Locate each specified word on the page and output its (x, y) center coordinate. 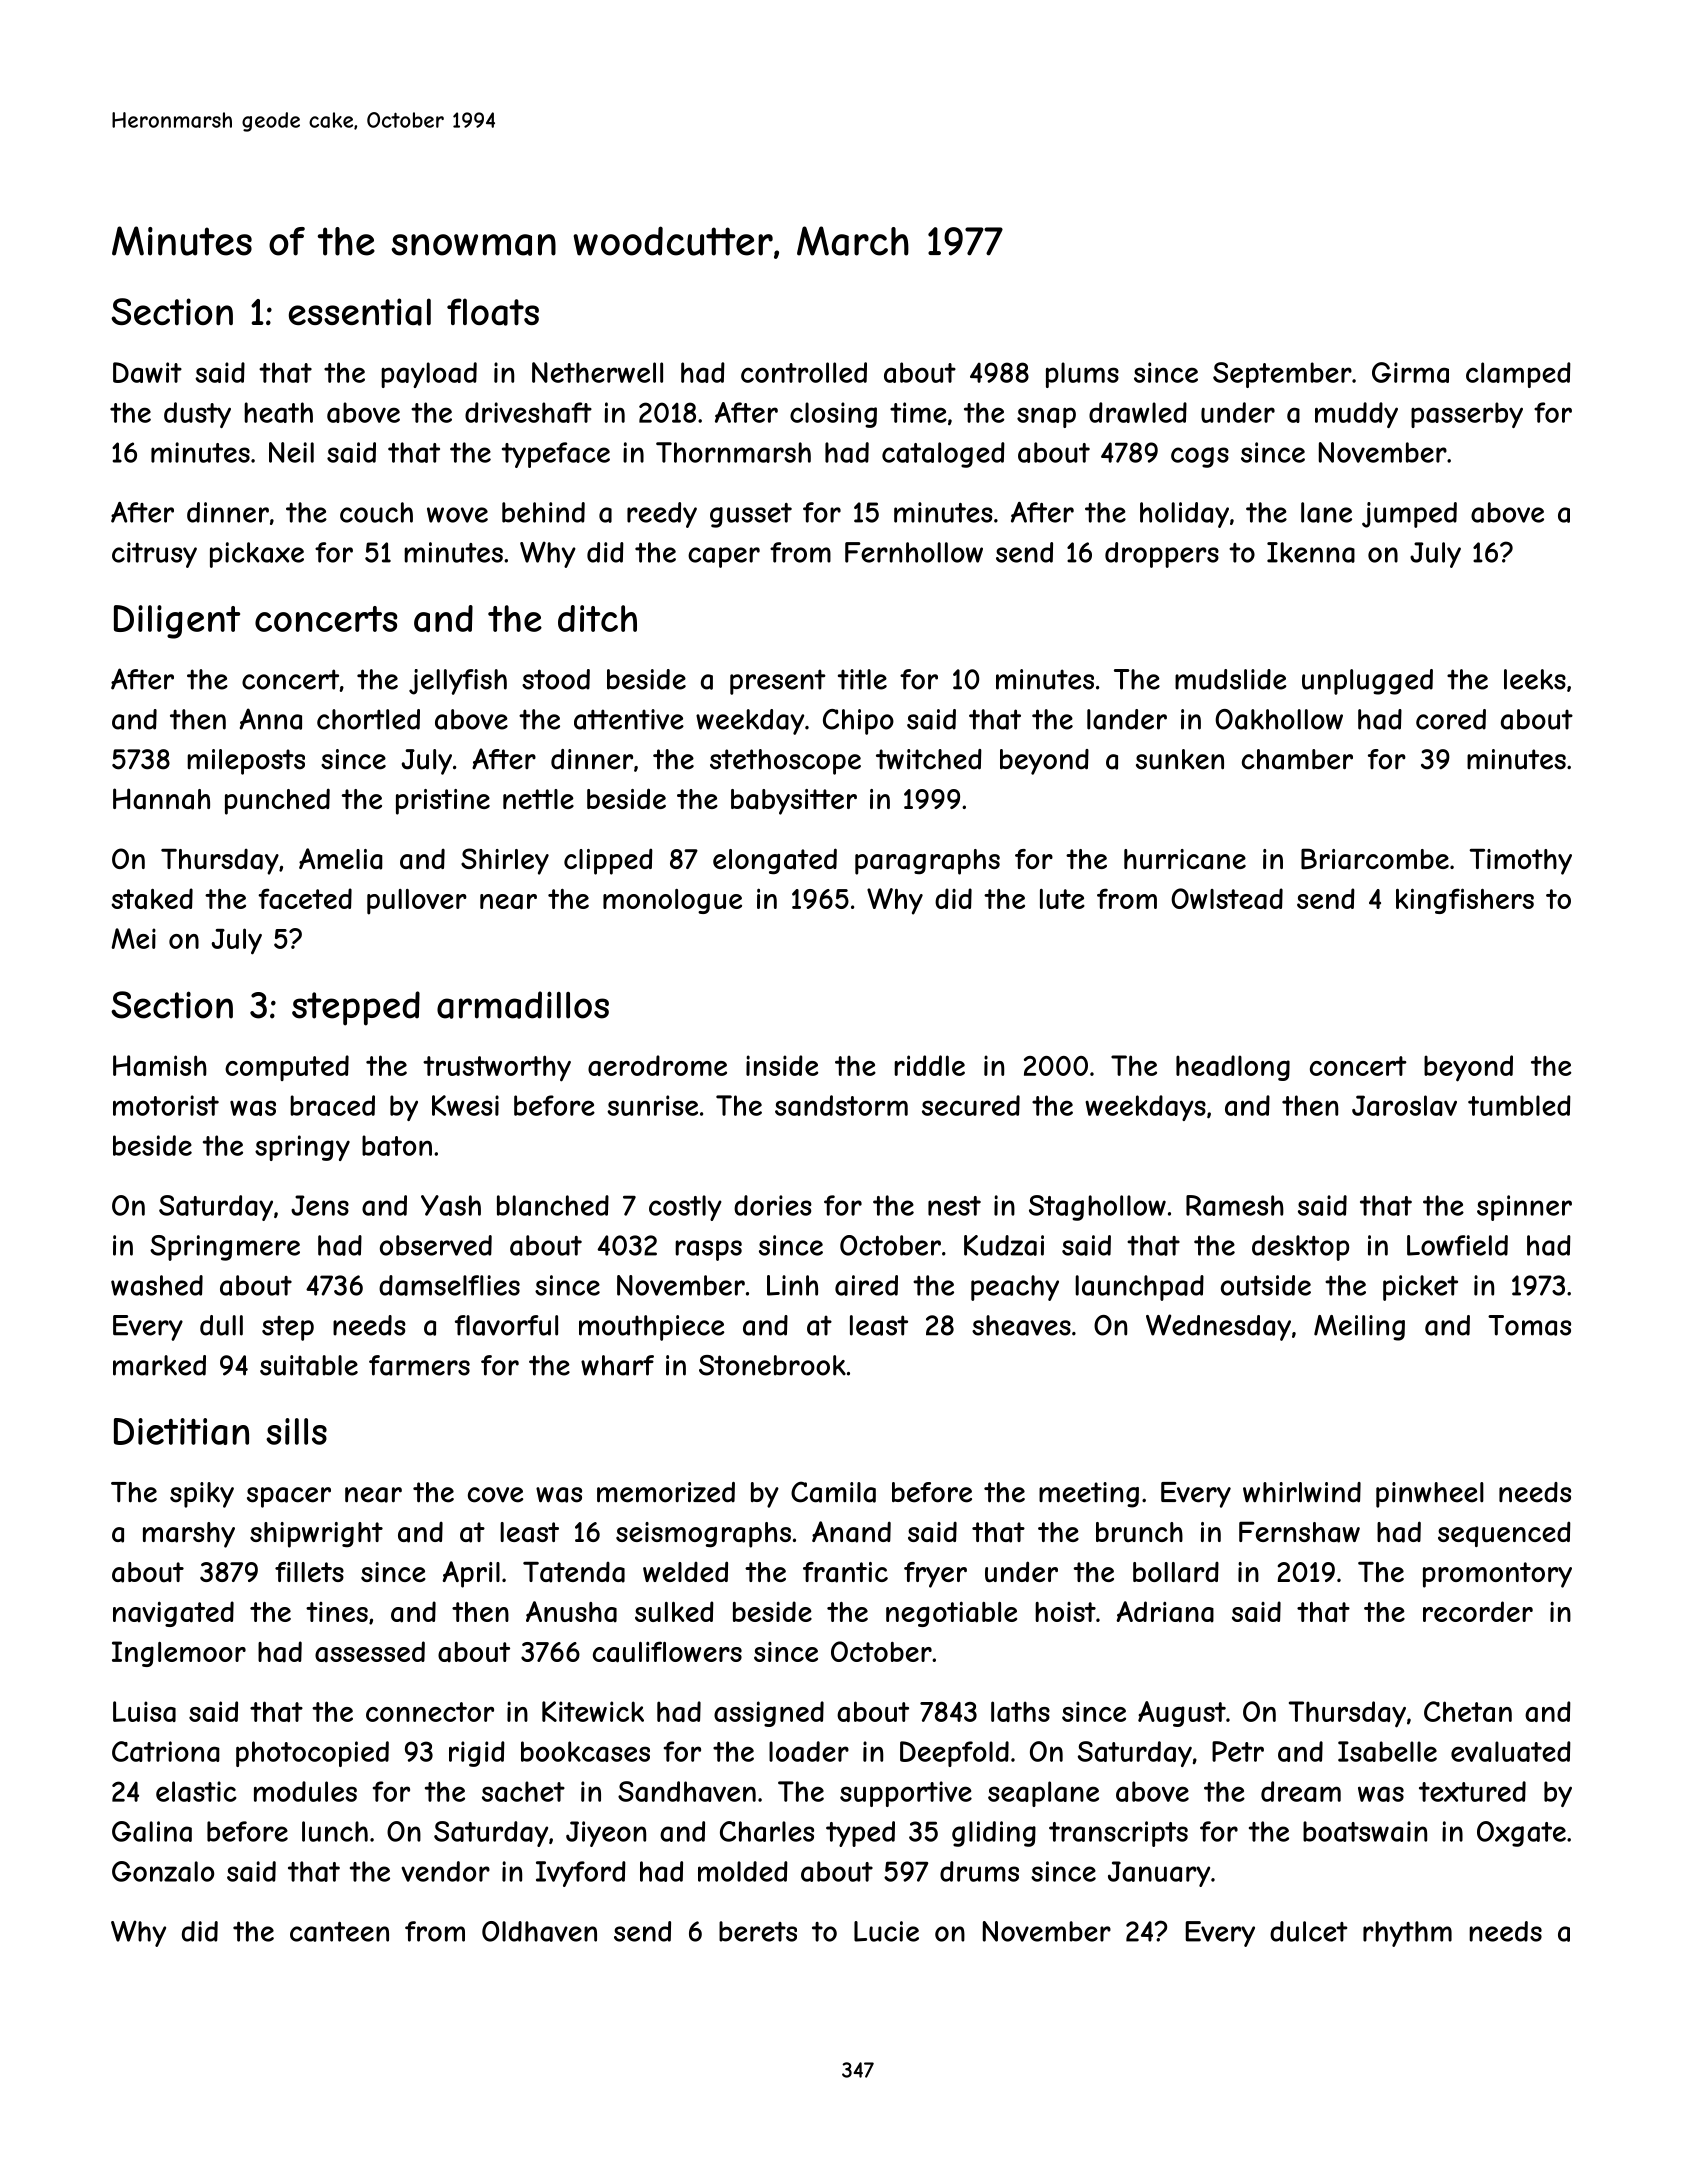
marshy (189, 1535)
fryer (935, 1575)
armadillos (523, 1005)
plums (1082, 375)
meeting (1089, 1495)
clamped (1518, 375)
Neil (291, 452)
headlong (1233, 1068)
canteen (339, 1932)
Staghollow (1097, 1208)
